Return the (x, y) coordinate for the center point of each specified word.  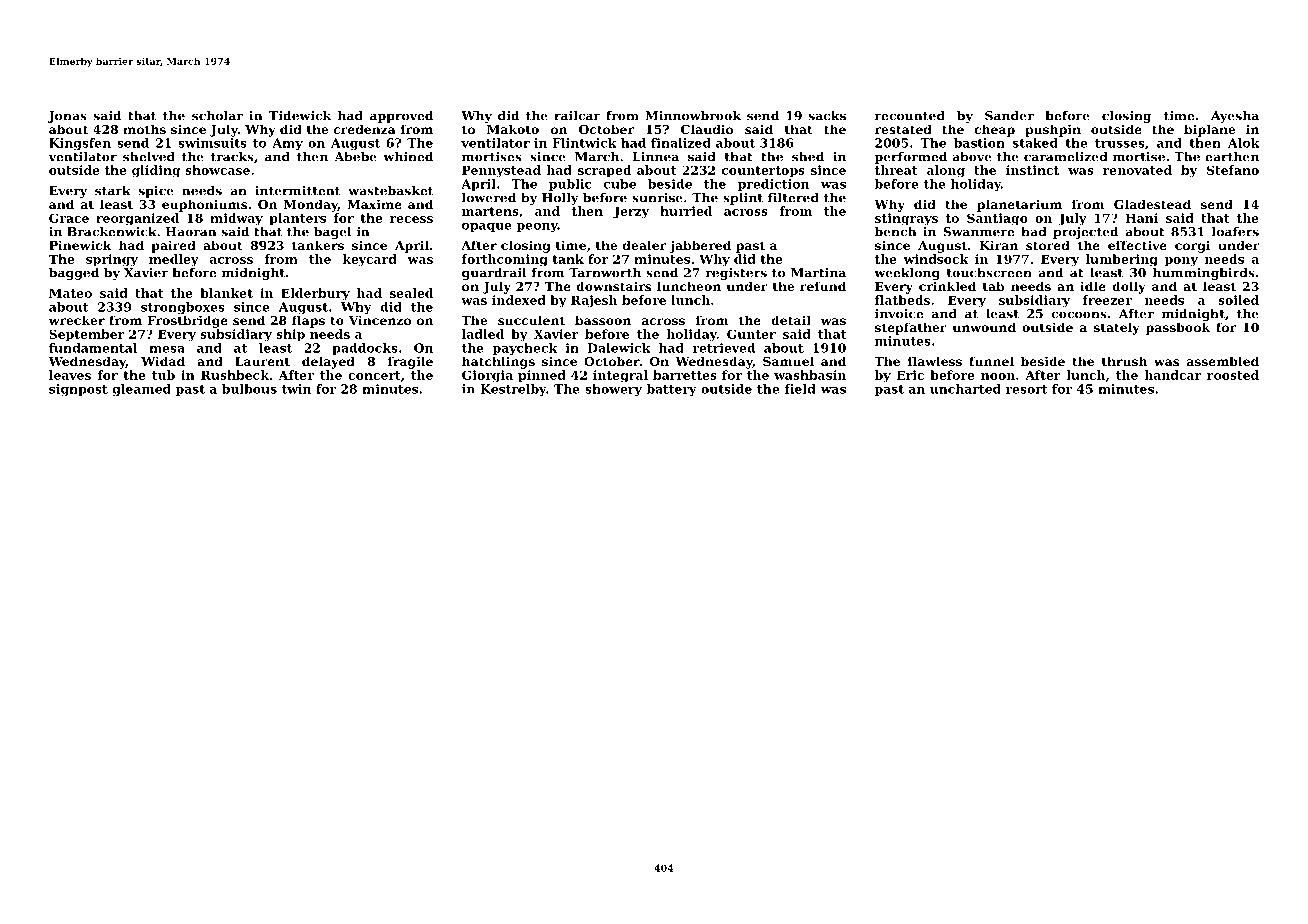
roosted (1233, 375)
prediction (773, 185)
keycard (370, 260)
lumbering (1122, 260)
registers (736, 274)
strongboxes (183, 308)
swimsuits (212, 143)
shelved (149, 157)
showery (613, 390)
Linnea (655, 157)
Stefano (1233, 170)
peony (537, 227)
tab (993, 286)
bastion (979, 143)
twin (296, 389)
